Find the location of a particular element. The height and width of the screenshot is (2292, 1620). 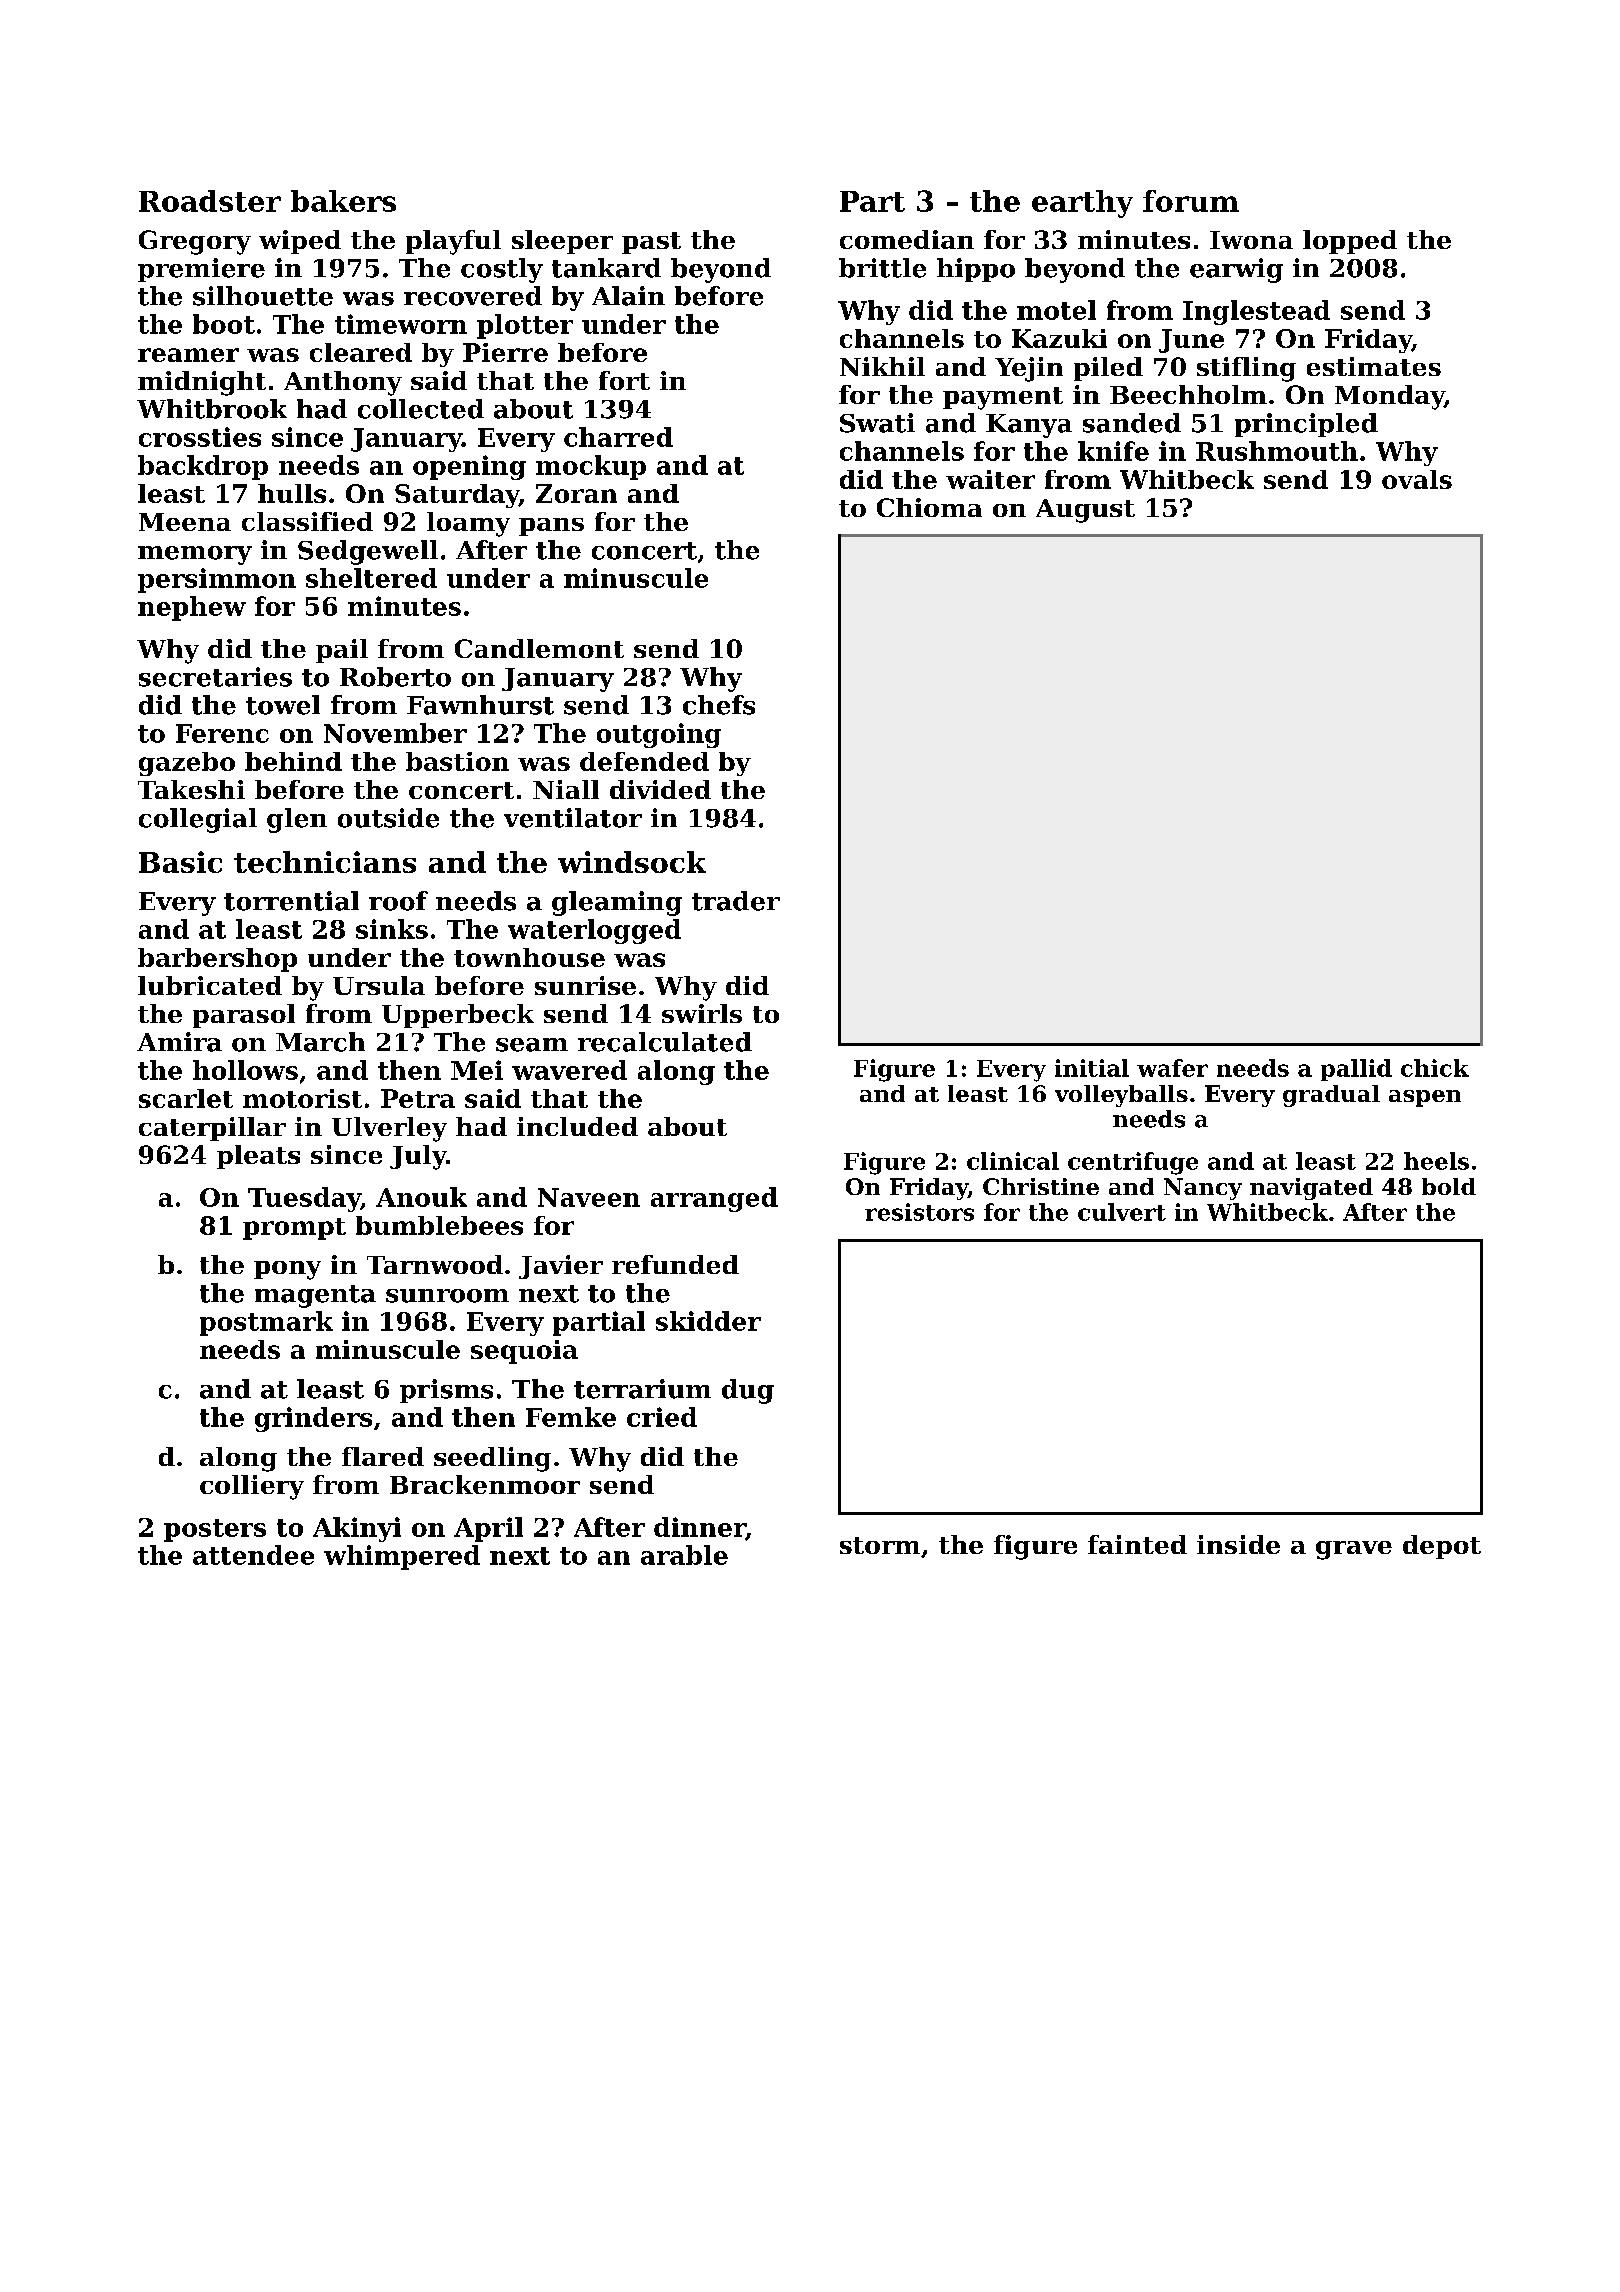

timeworn is located at coordinates (401, 324).
